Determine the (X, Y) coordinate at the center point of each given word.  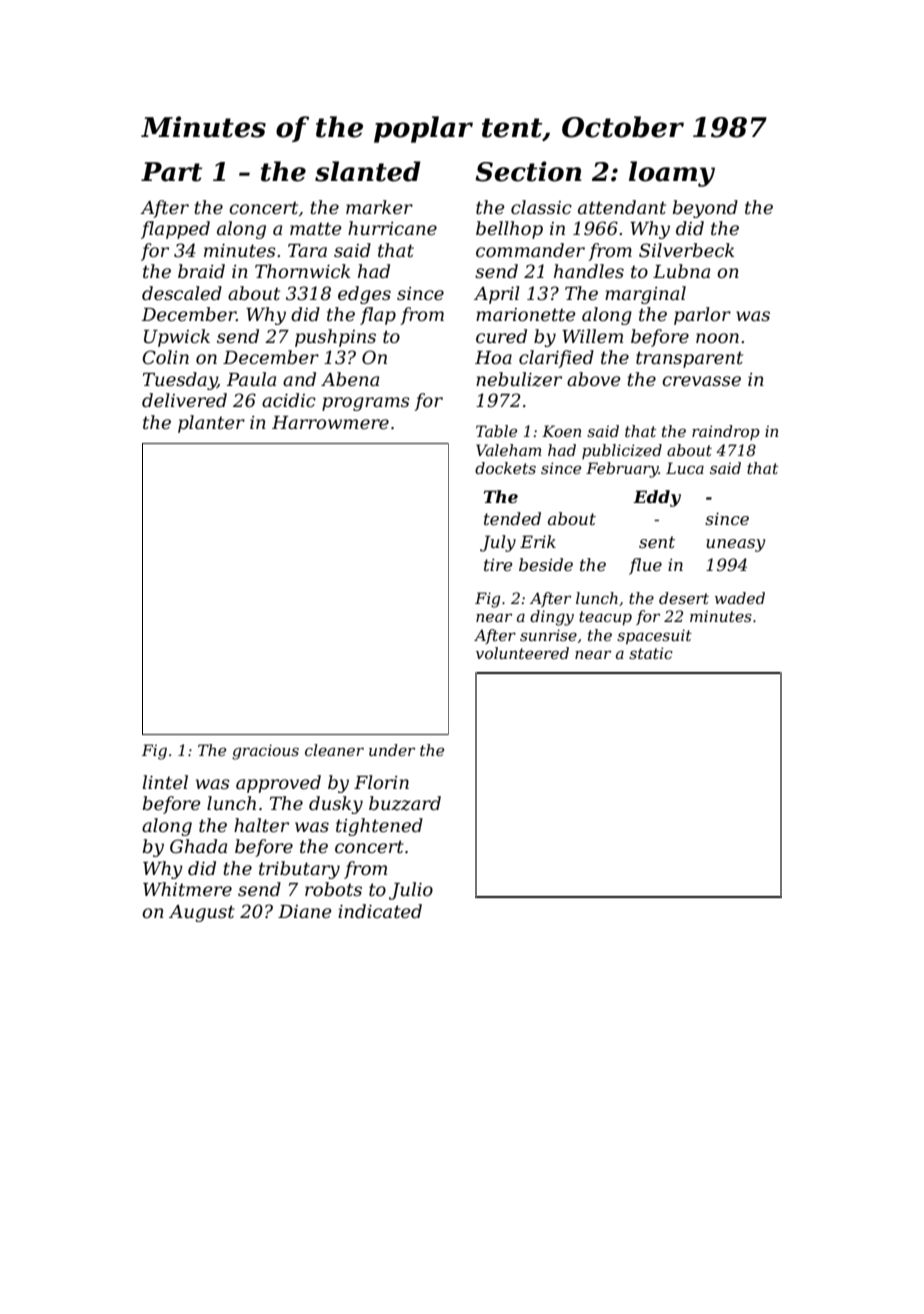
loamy (672, 174)
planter (211, 424)
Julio (411, 891)
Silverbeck (686, 250)
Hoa (493, 358)
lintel (165, 782)
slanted (368, 171)
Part (171, 172)
